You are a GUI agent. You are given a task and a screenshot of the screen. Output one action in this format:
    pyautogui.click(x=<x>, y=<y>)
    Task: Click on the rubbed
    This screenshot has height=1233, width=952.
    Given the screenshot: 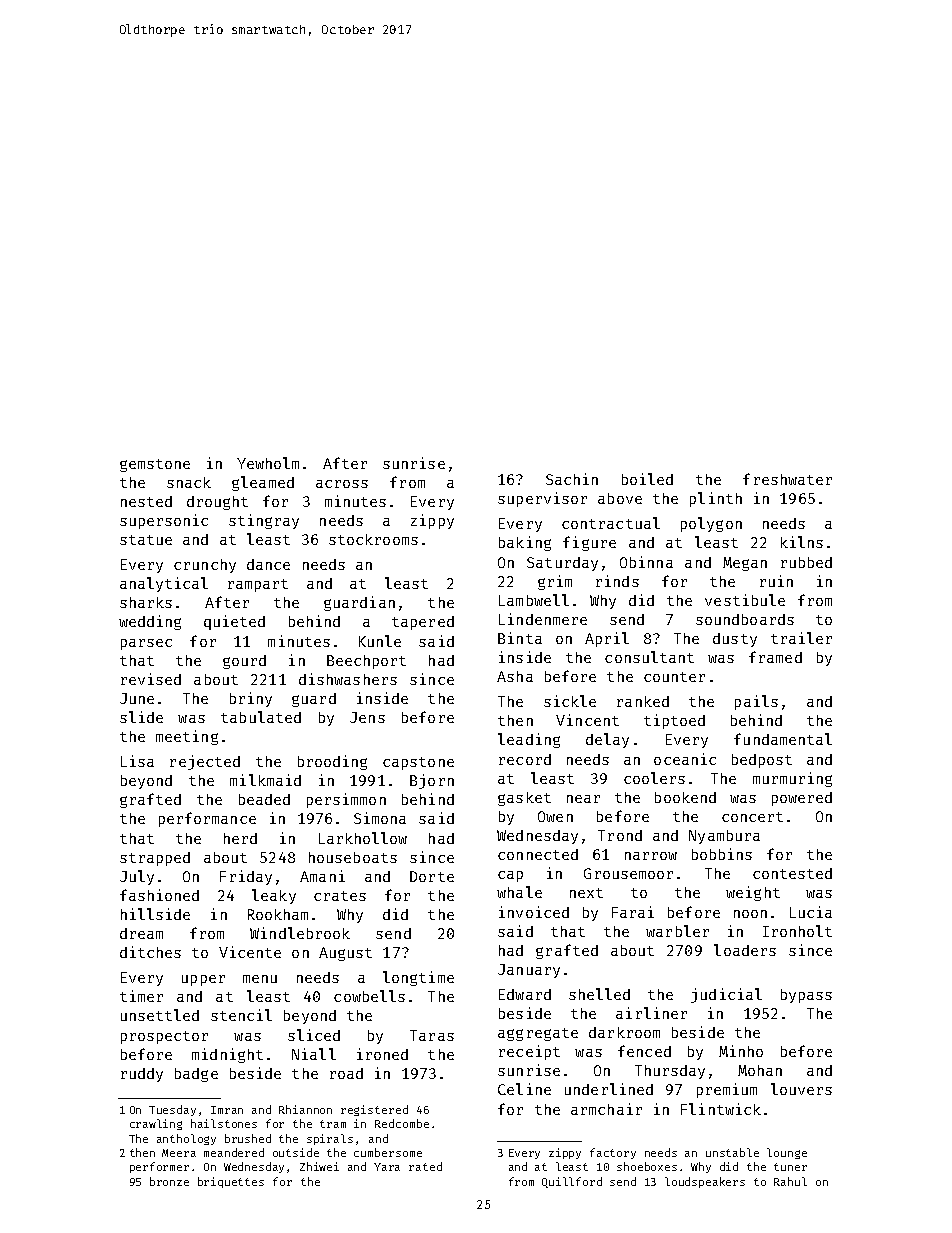 What is the action you would take?
    pyautogui.click(x=806, y=562)
